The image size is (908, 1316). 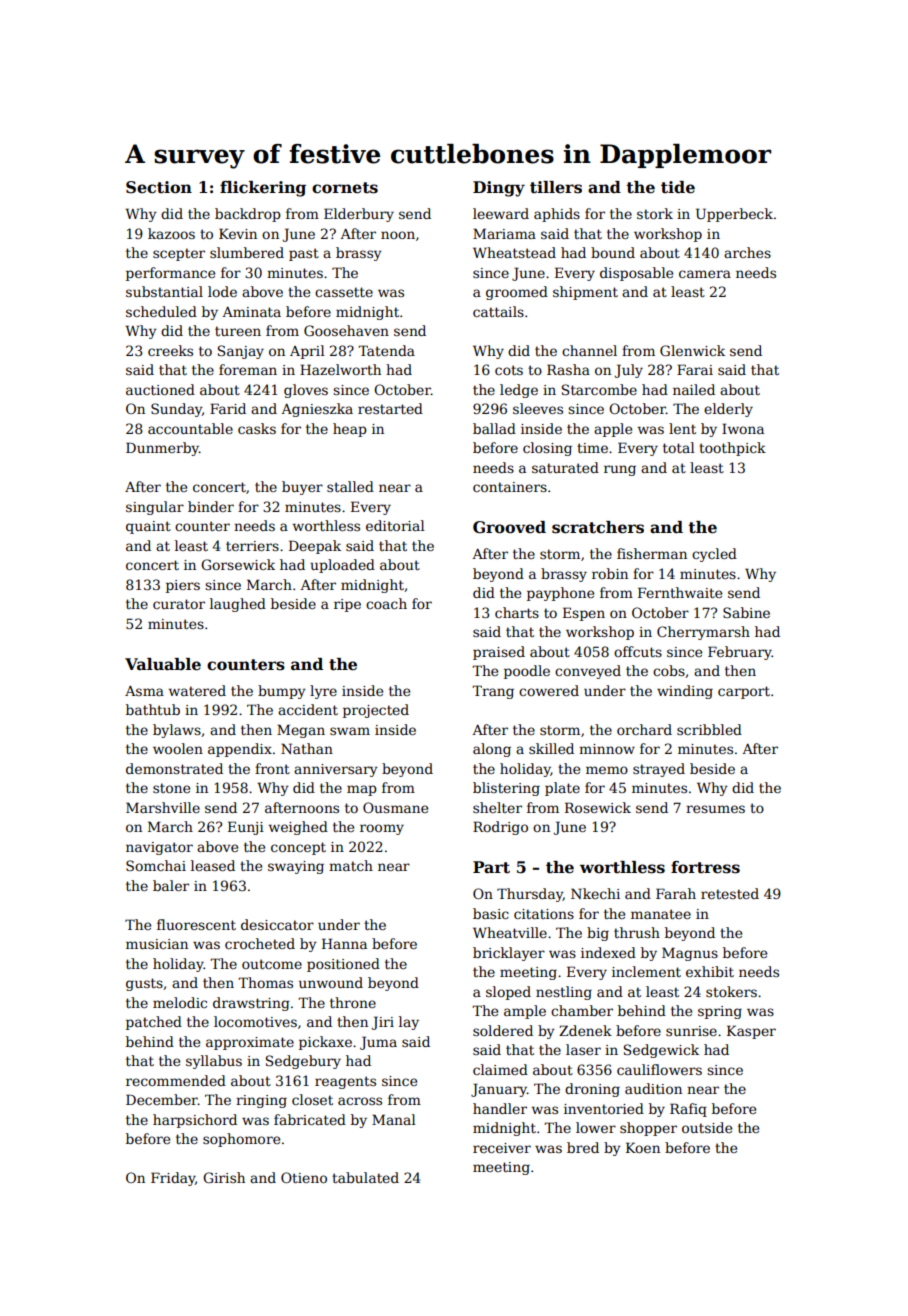 I want to click on scheduled, so click(x=161, y=311).
